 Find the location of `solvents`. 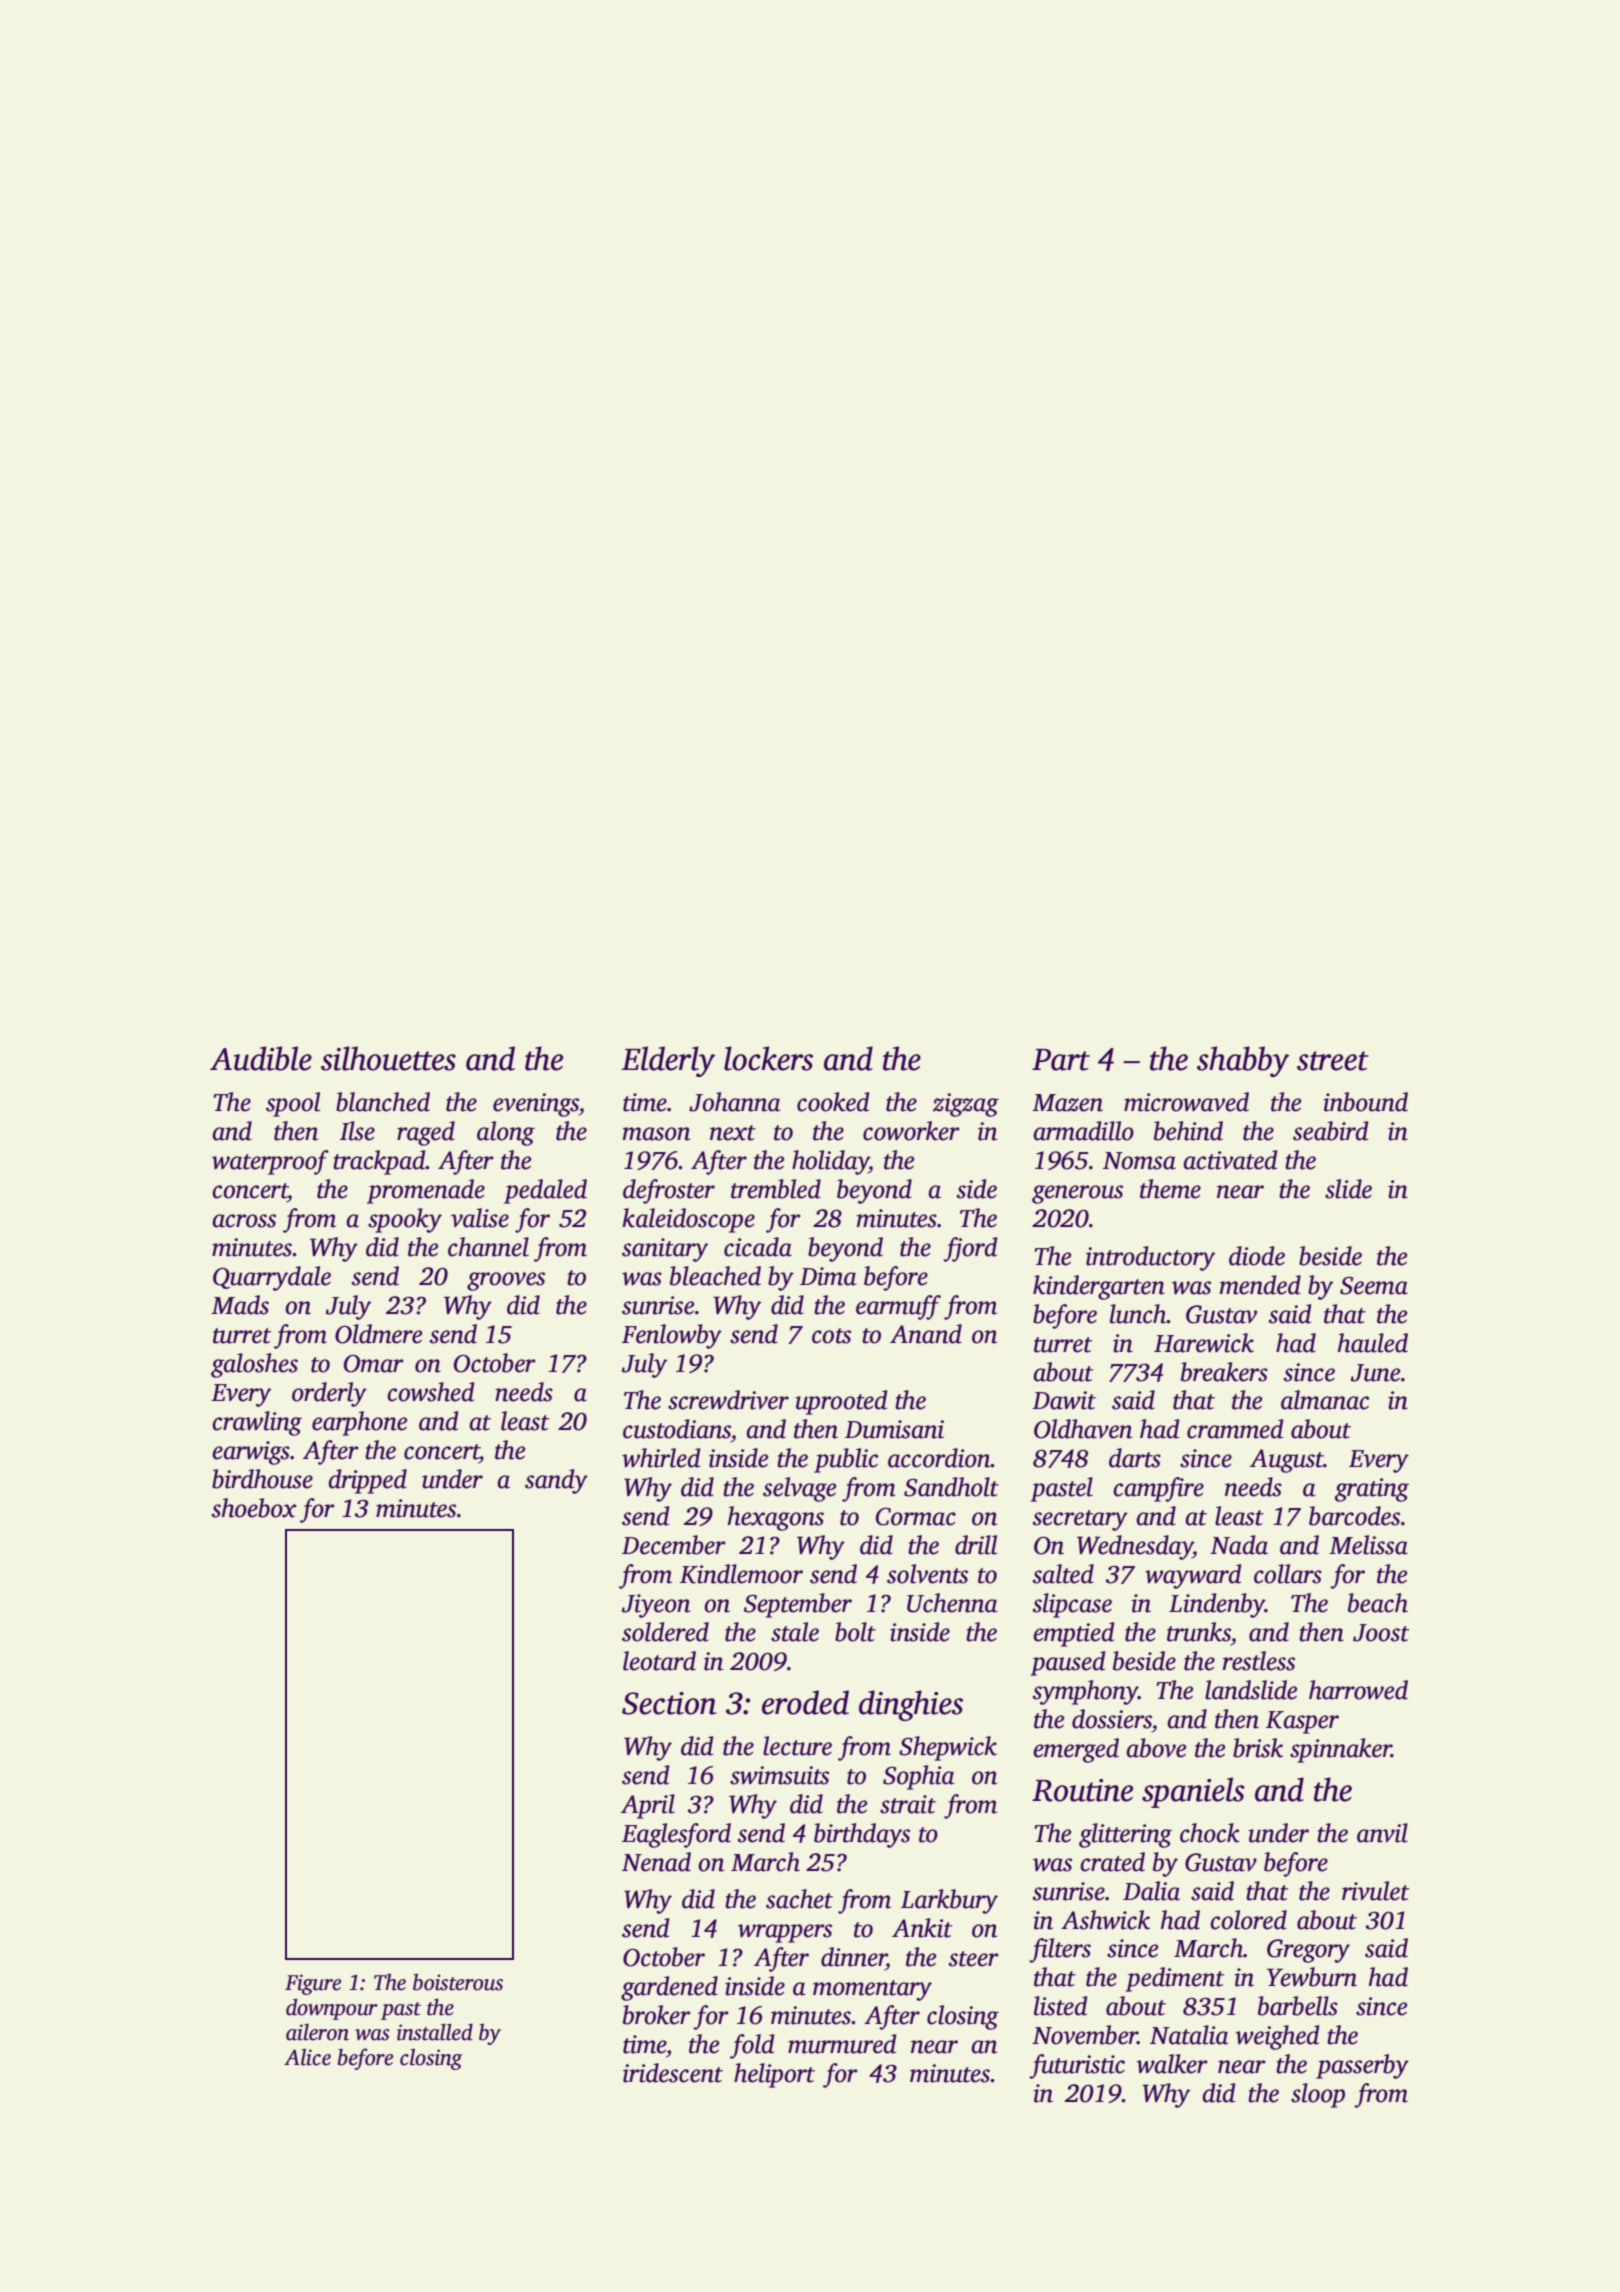

solvents is located at coordinates (927, 1574).
